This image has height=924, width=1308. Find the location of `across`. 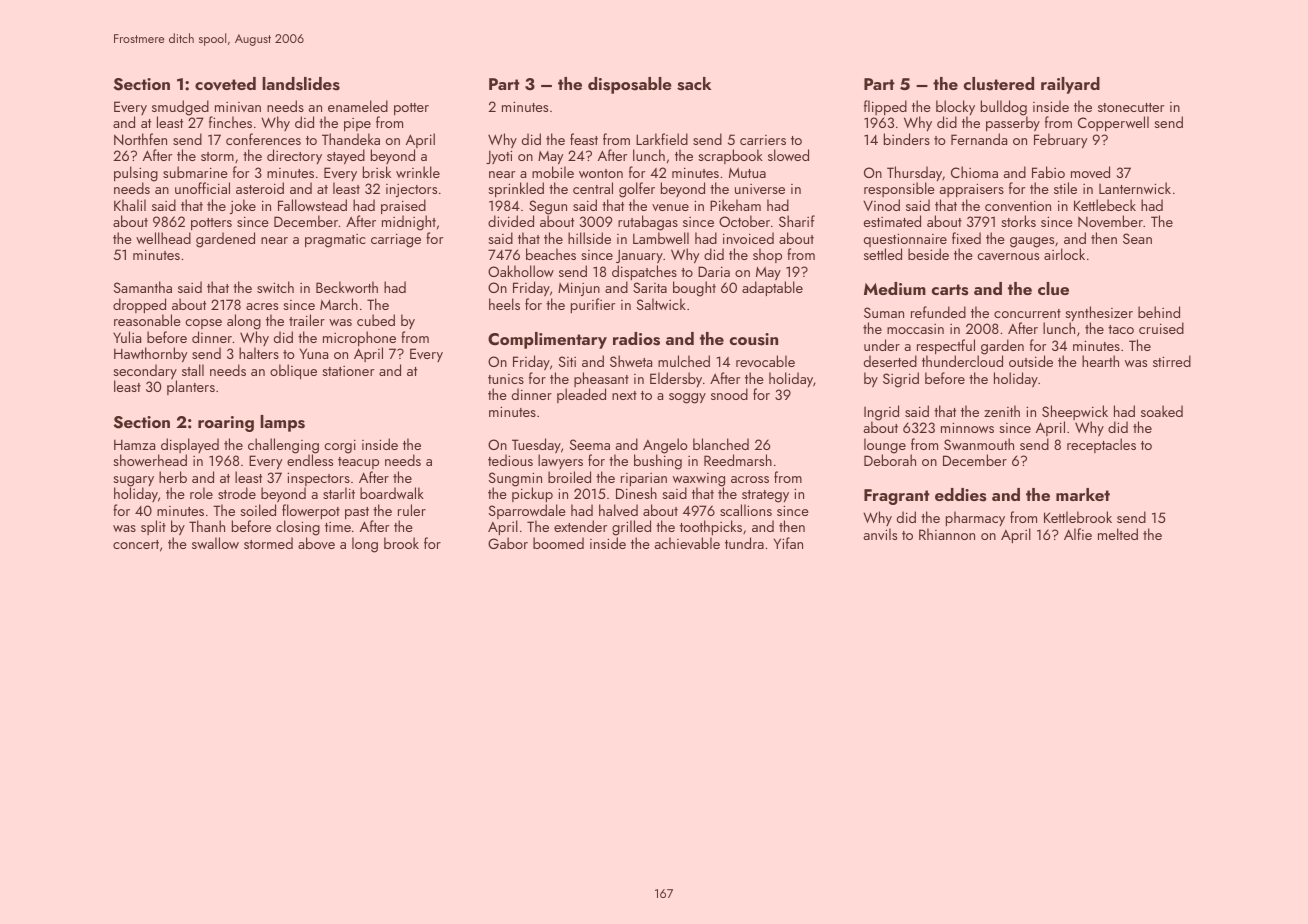

across is located at coordinates (750, 479).
